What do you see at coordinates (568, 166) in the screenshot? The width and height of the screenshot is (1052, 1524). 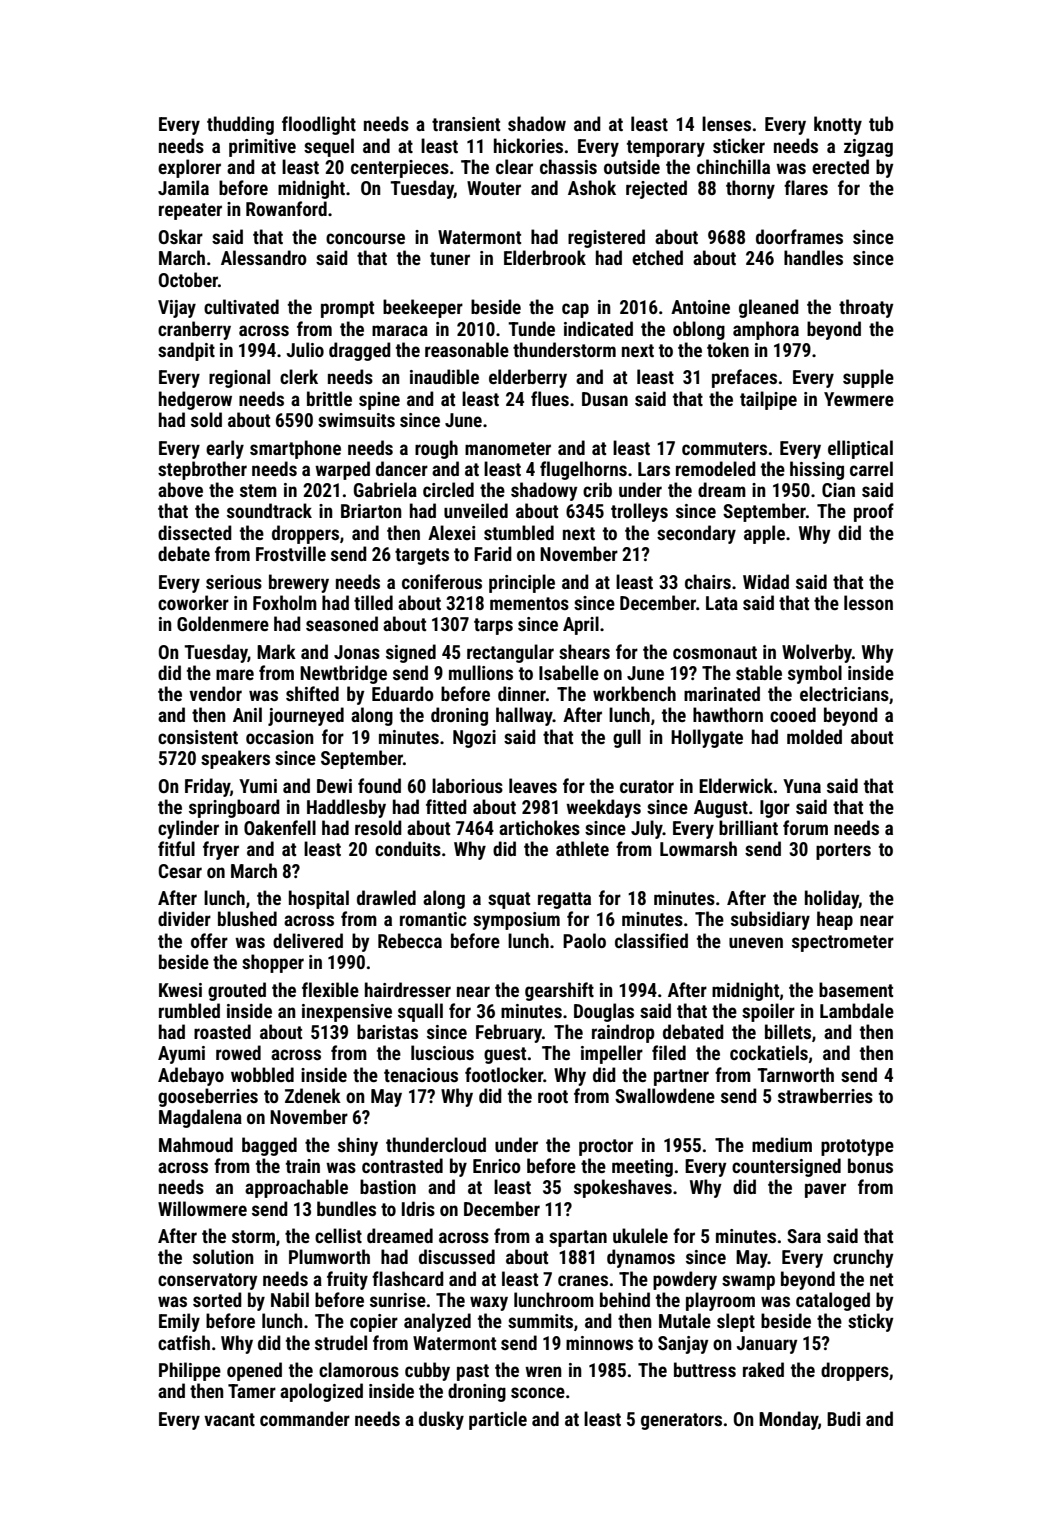 I see `chassis` at bounding box center [568, 166].
